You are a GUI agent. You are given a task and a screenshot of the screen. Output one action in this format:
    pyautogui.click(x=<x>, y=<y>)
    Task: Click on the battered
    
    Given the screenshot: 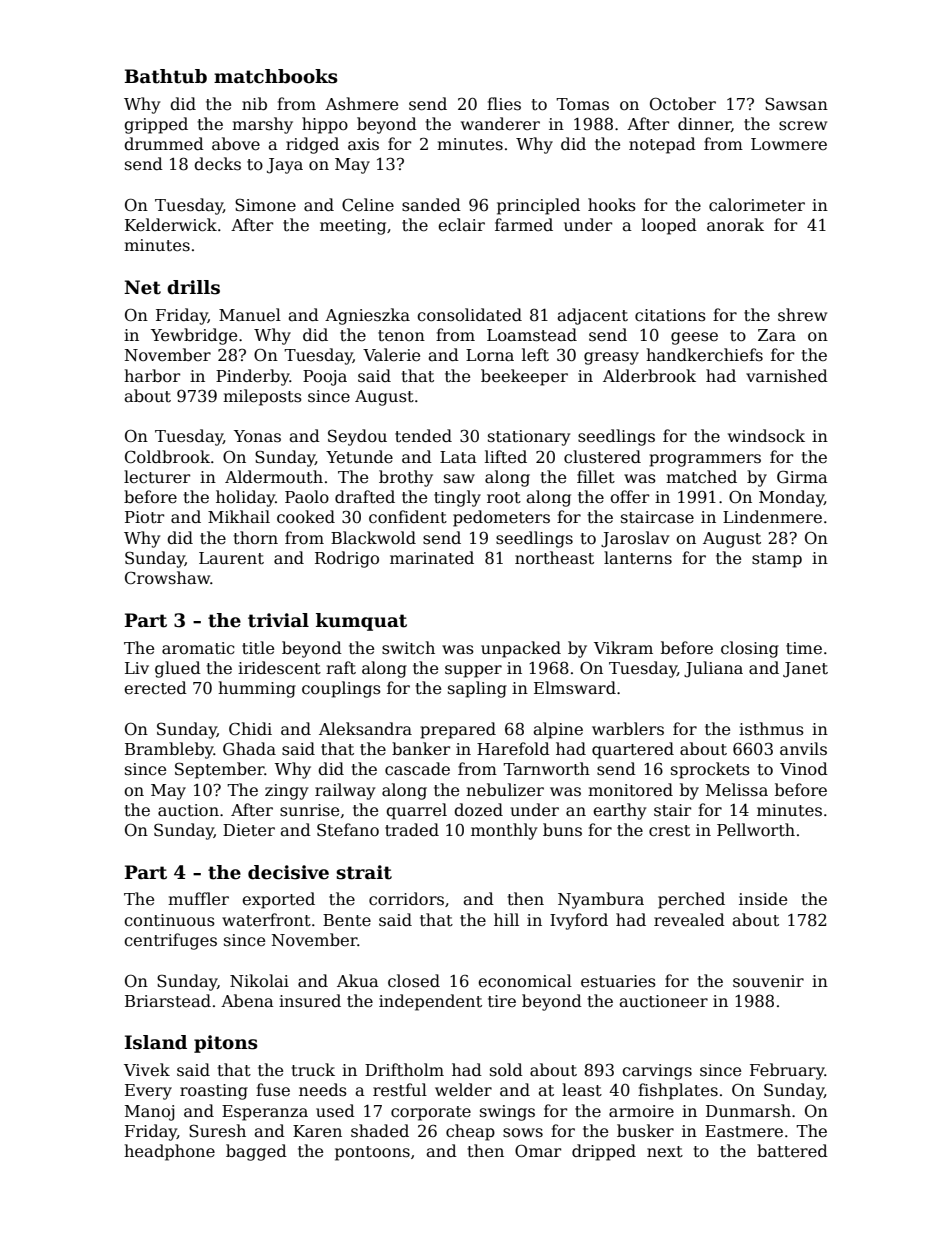 What is the action you would take?
    pyautogui.click(x=792, y=1151)
